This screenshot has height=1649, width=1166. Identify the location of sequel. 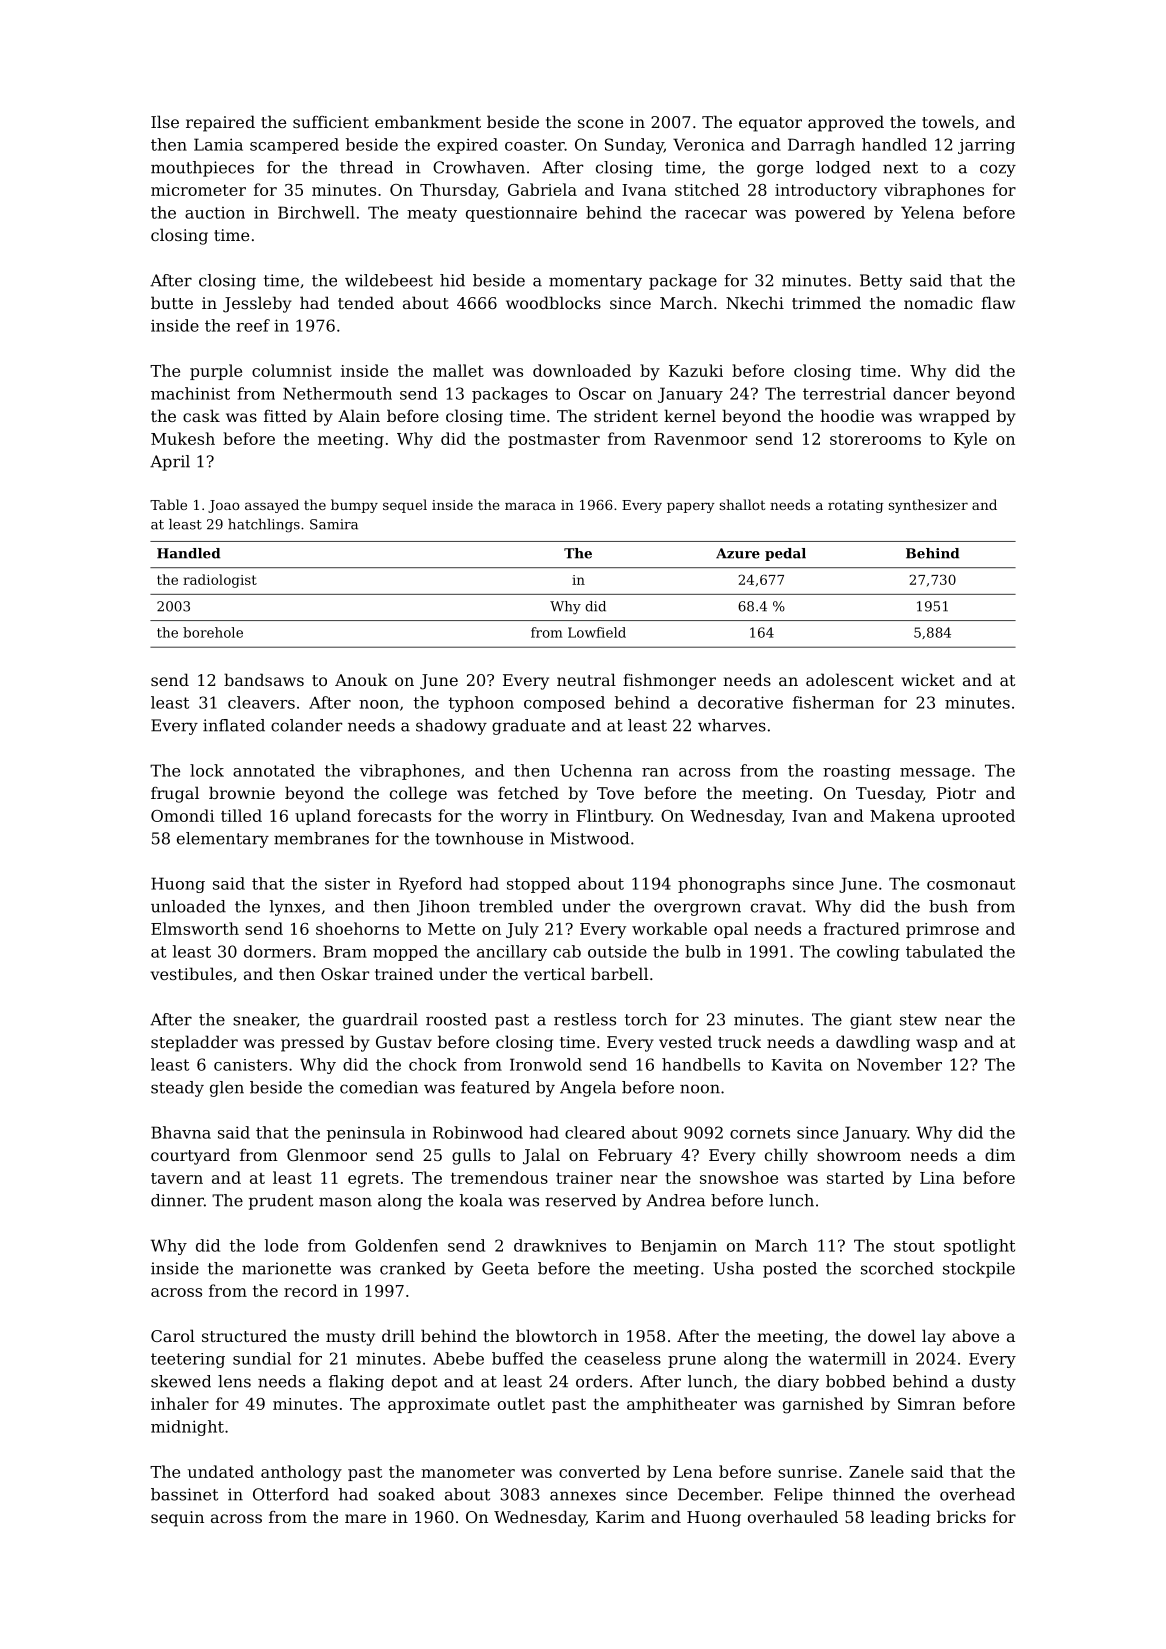
(405, 506).
